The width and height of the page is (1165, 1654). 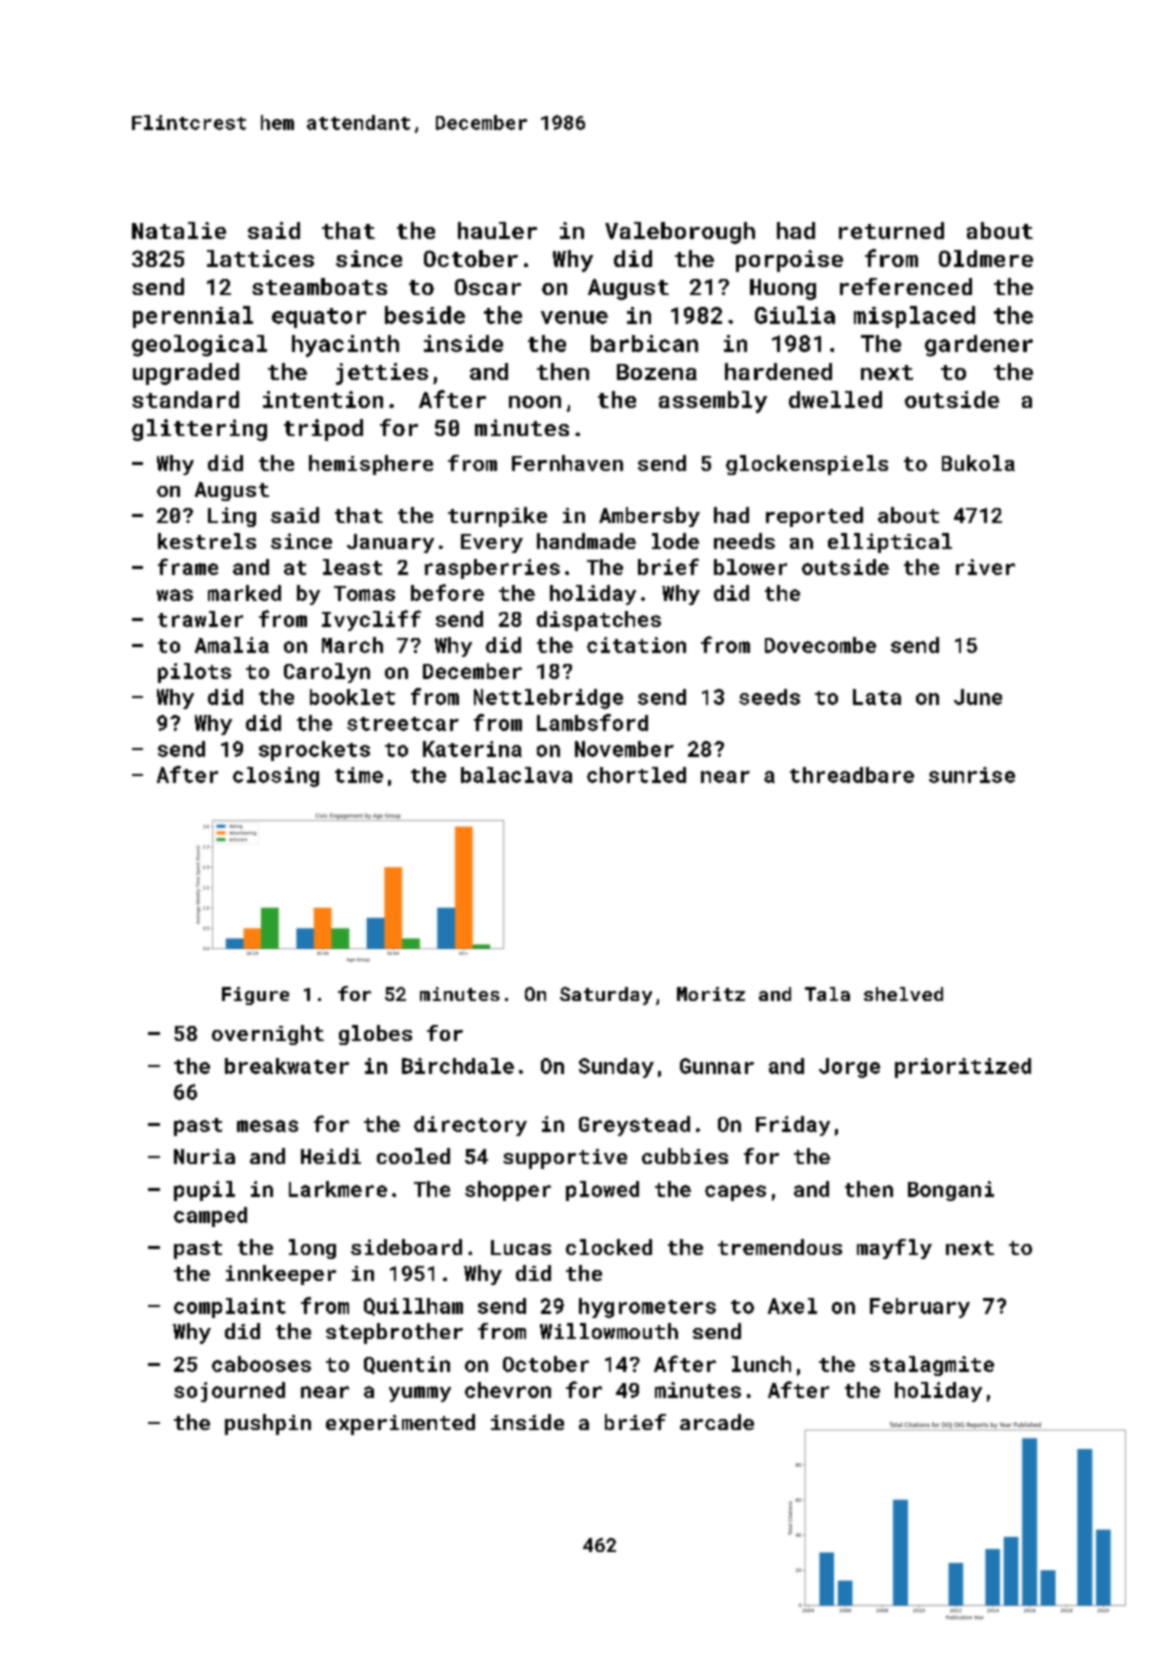 I want to click on streetcar, so click(x=403, y=724).
